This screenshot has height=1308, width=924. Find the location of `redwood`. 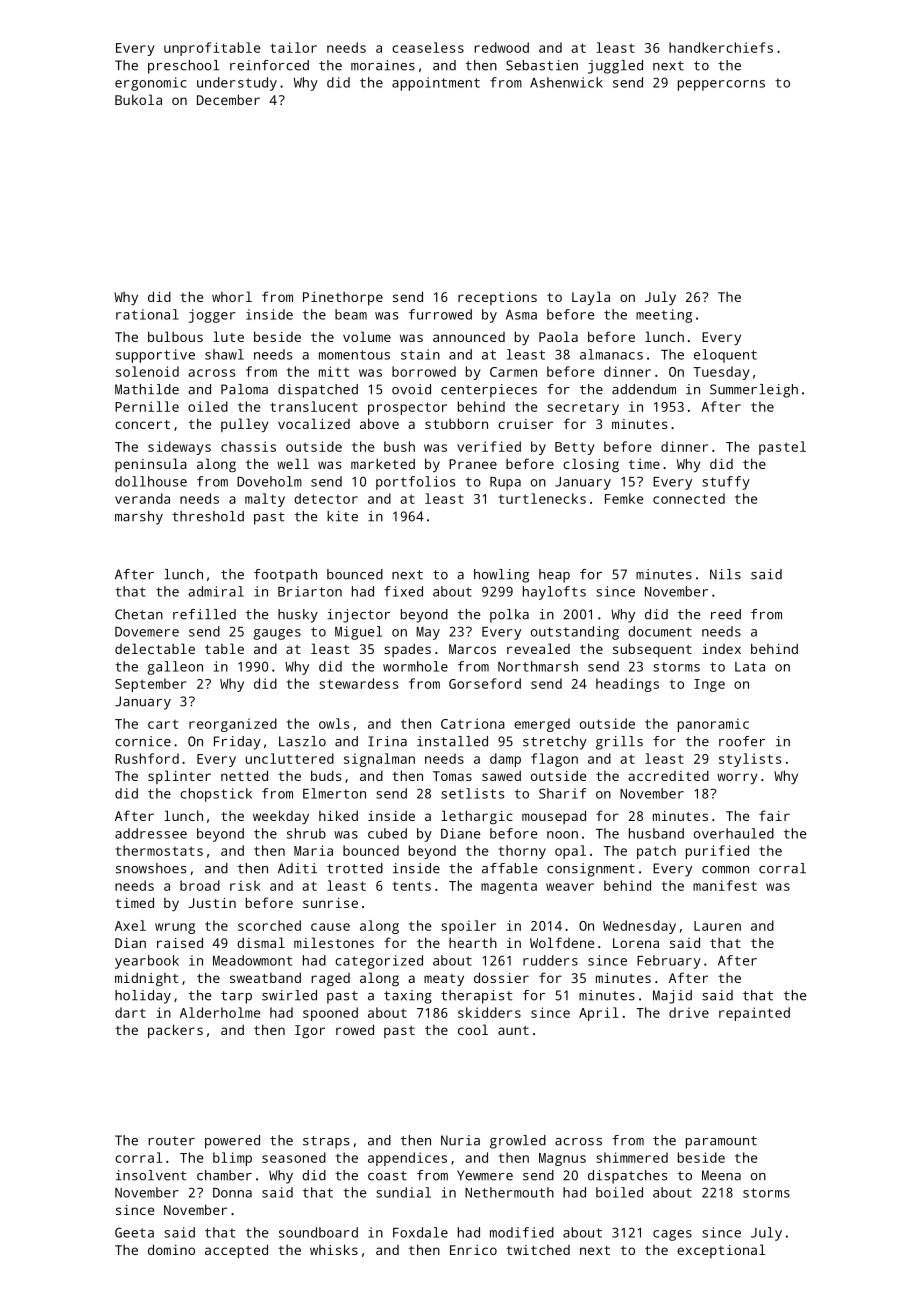

redwood is located at coordinates (501, 47).
